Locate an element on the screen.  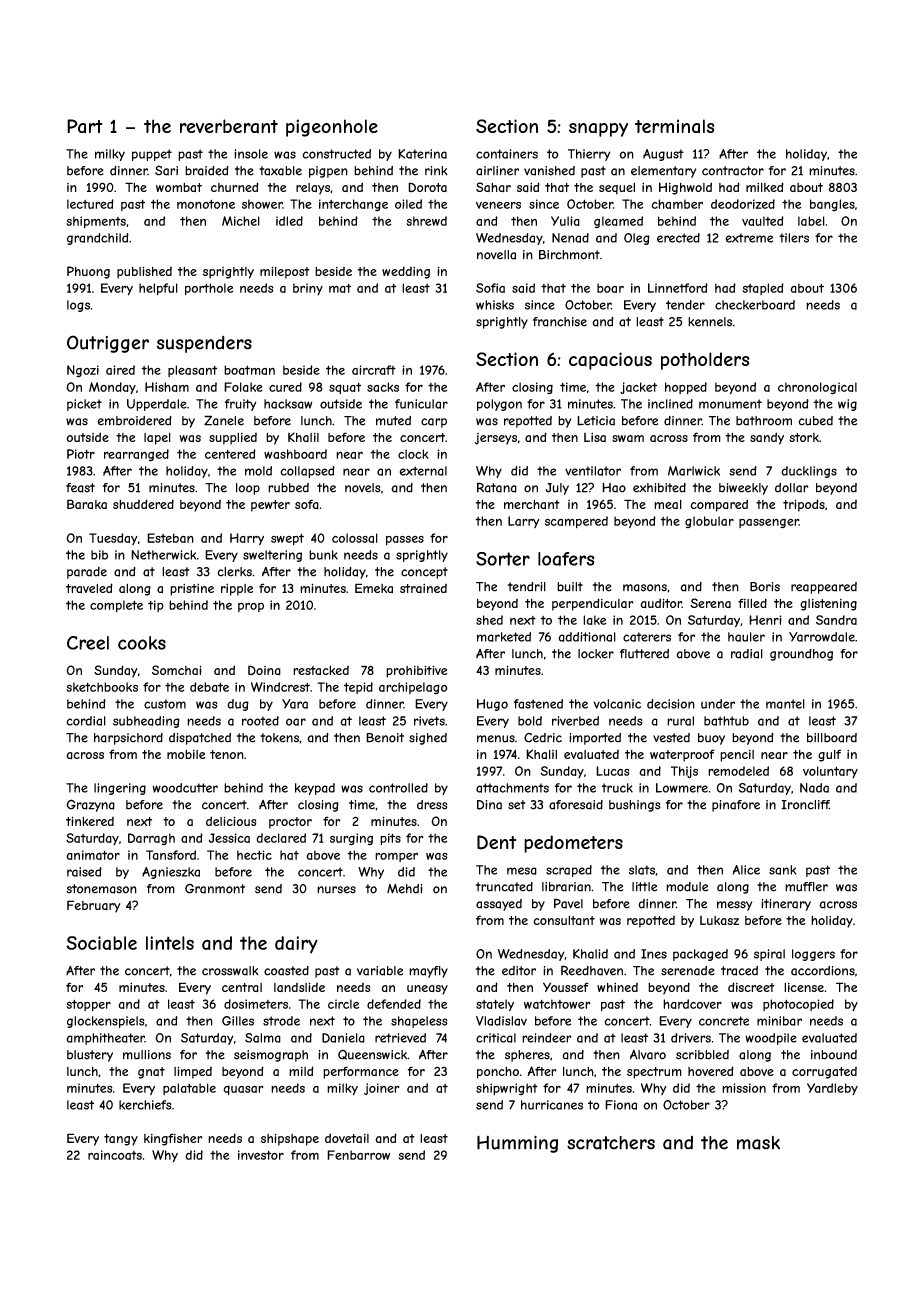
attachments is located at coordinates (512, 788).
